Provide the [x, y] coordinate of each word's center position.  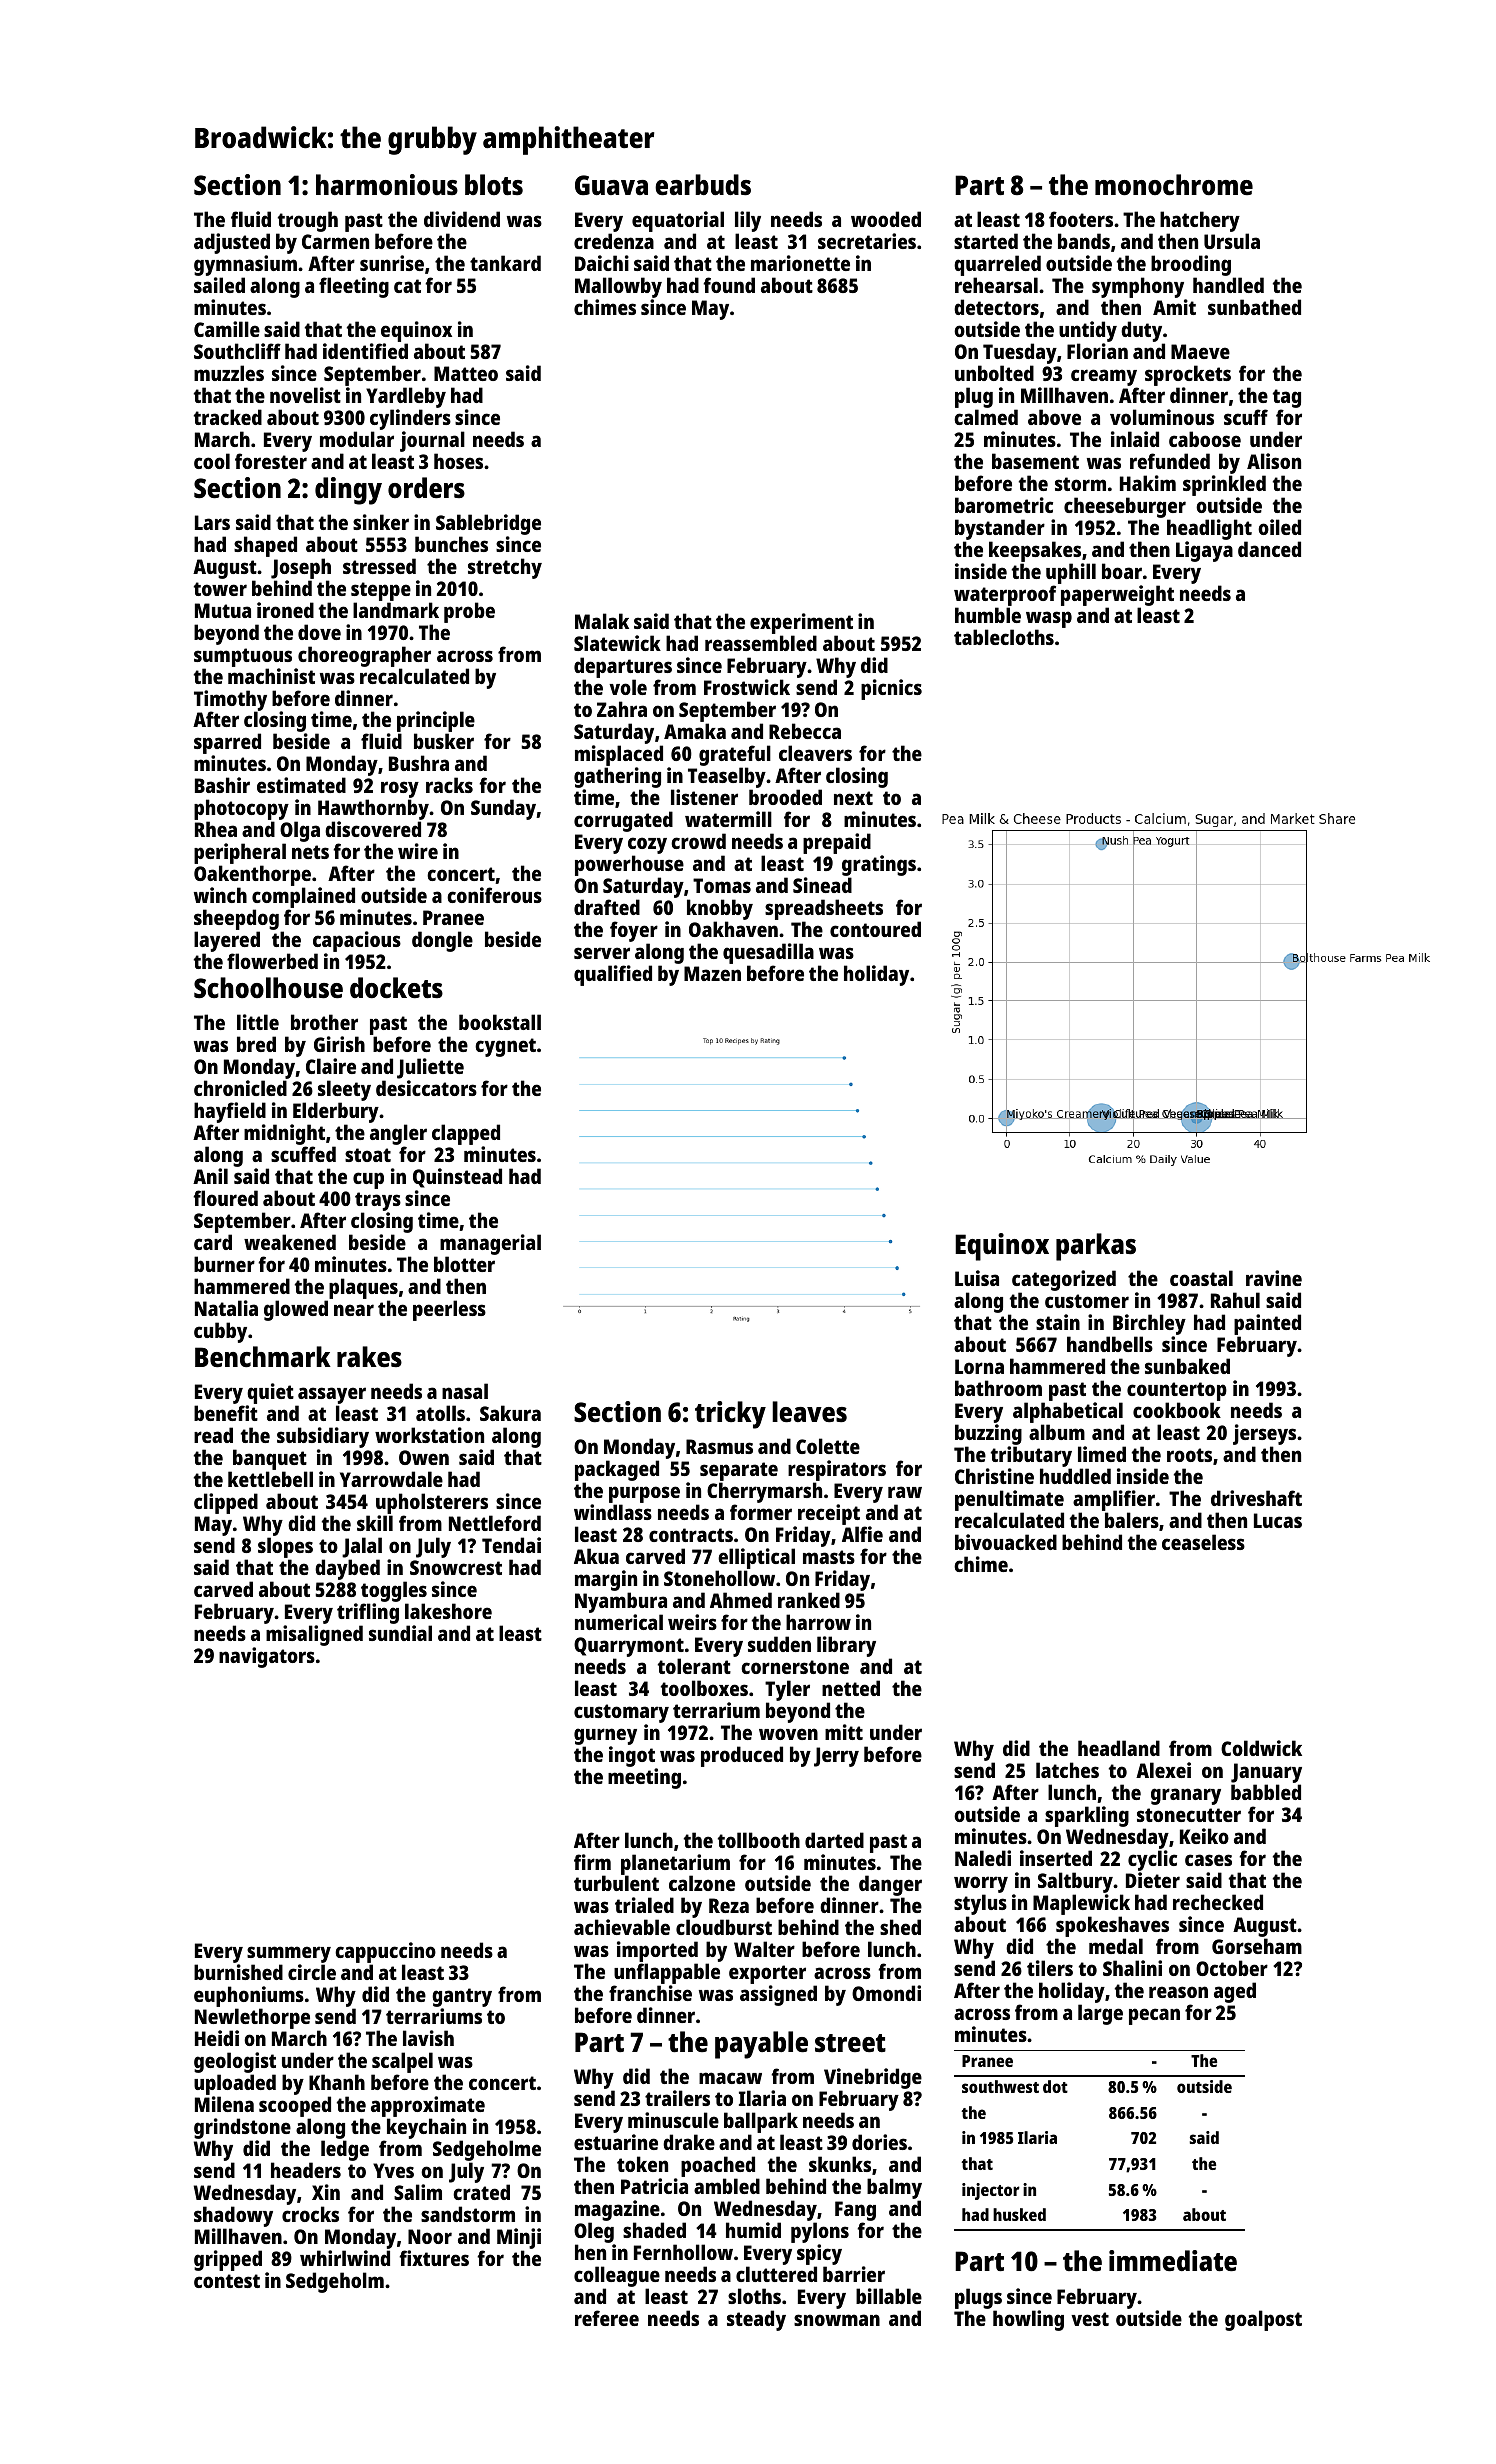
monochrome [1174, 185]
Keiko [1204, 1836]
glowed [296, 1310]
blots [494, 184]
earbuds [703, 185]
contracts [691, 1535]
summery [289, 1954]
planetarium [675, 1865]
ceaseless [1203, 1542]
